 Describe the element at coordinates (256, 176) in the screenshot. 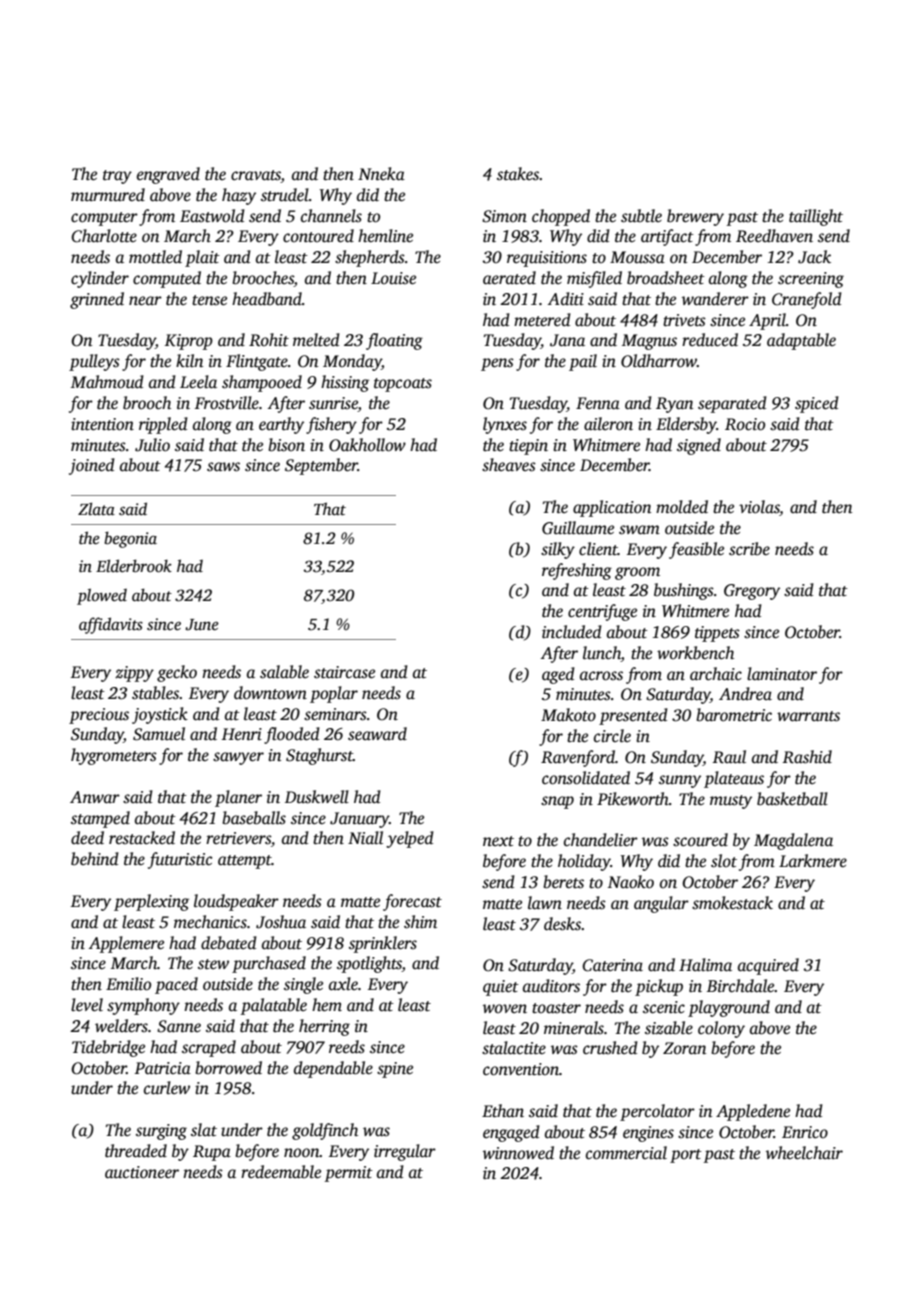

I see `cravats` at that location.
